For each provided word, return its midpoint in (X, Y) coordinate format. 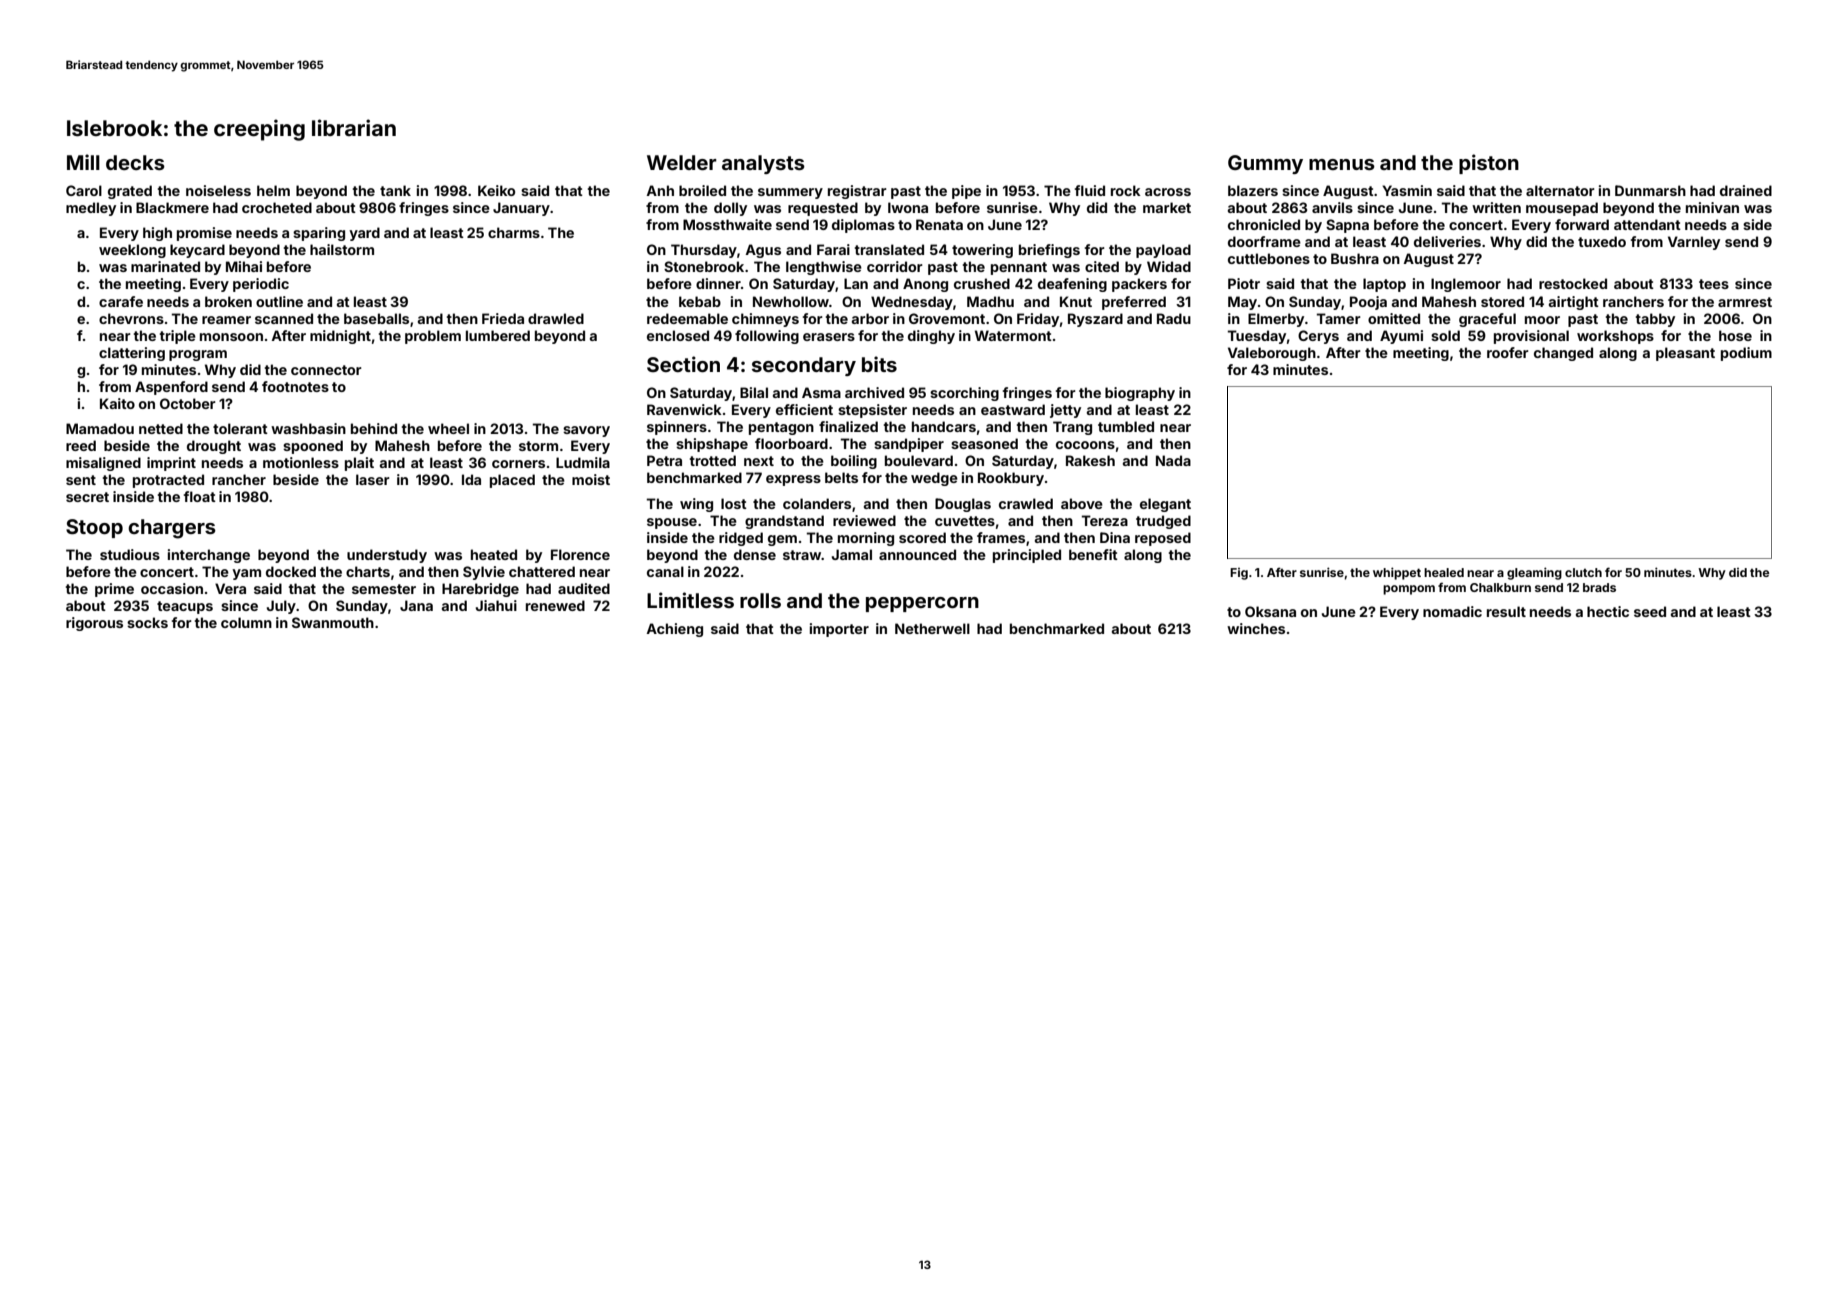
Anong (925, 285)
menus (1342, 164)
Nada (1173, 460)
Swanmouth (333, 622)
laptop (1384, 285)
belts (841, 477)
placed (512, 481)
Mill (83, 162)
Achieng (674, 630)
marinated (165, 266)
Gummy (1265, 164)
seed (1650, 611)
